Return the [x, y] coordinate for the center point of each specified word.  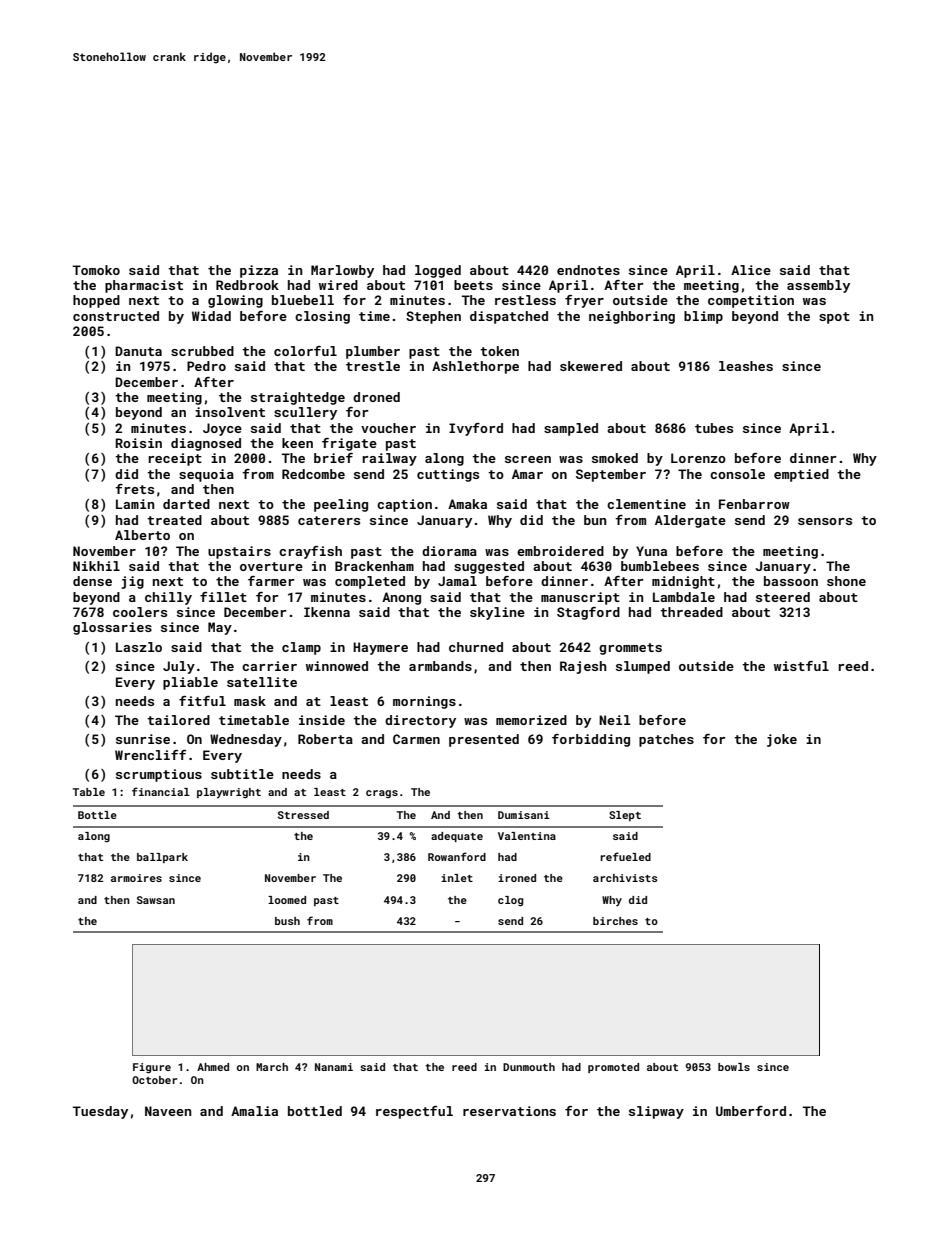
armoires [136, 878]
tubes [714, 428]
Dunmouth [529, 1067]
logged [438, 271]
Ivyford [476, 429]
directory [420, 721]
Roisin [138, 443]
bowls [734, 1067]
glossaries [112, 628]
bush [287, 921]
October [154, 1080]
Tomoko [96, 270]
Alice [751, 270]
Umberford [751, 1111]
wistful [801, 666]
